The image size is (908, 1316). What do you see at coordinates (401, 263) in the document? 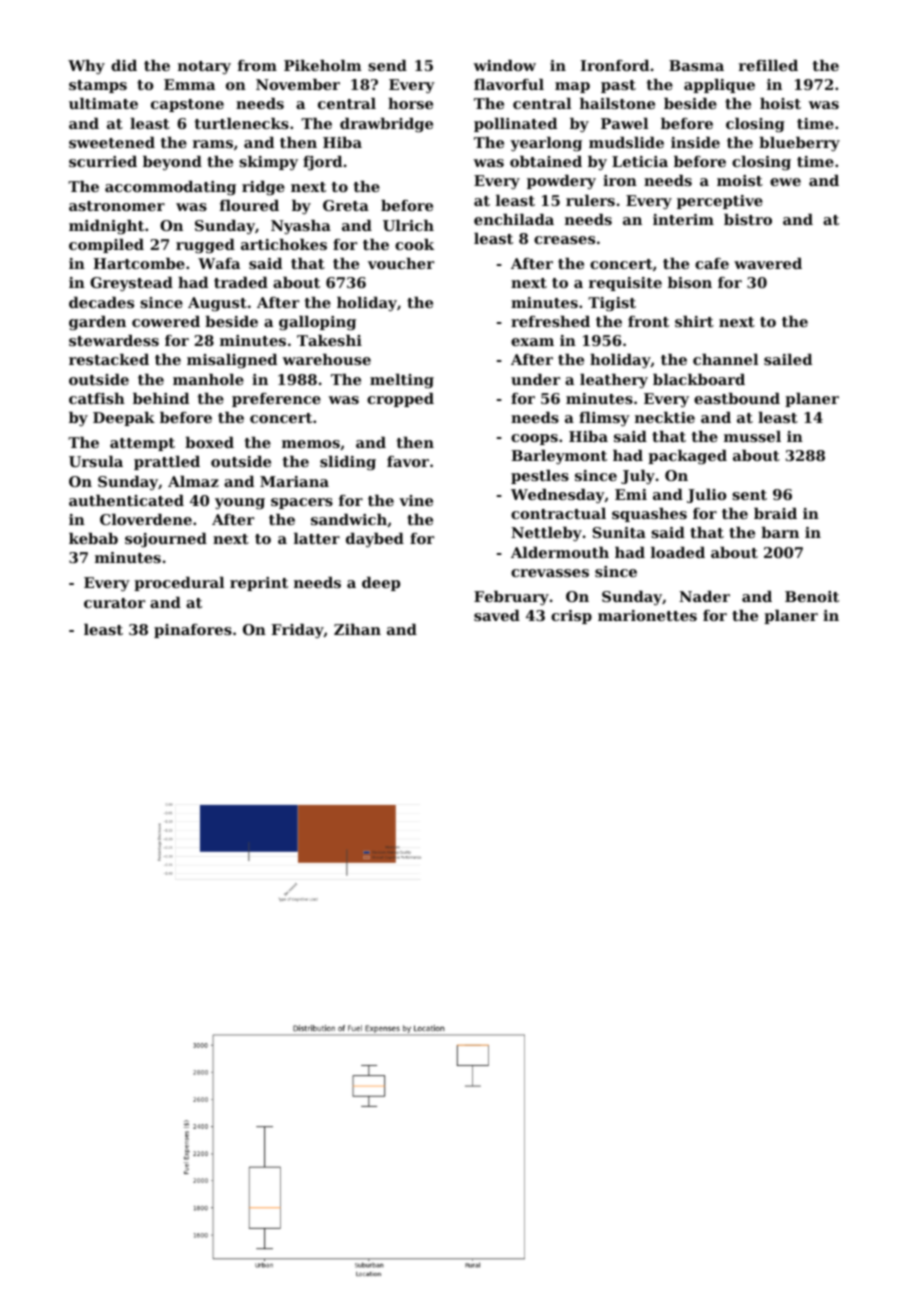
I see `voucher` at bounding box center [401, 263].
